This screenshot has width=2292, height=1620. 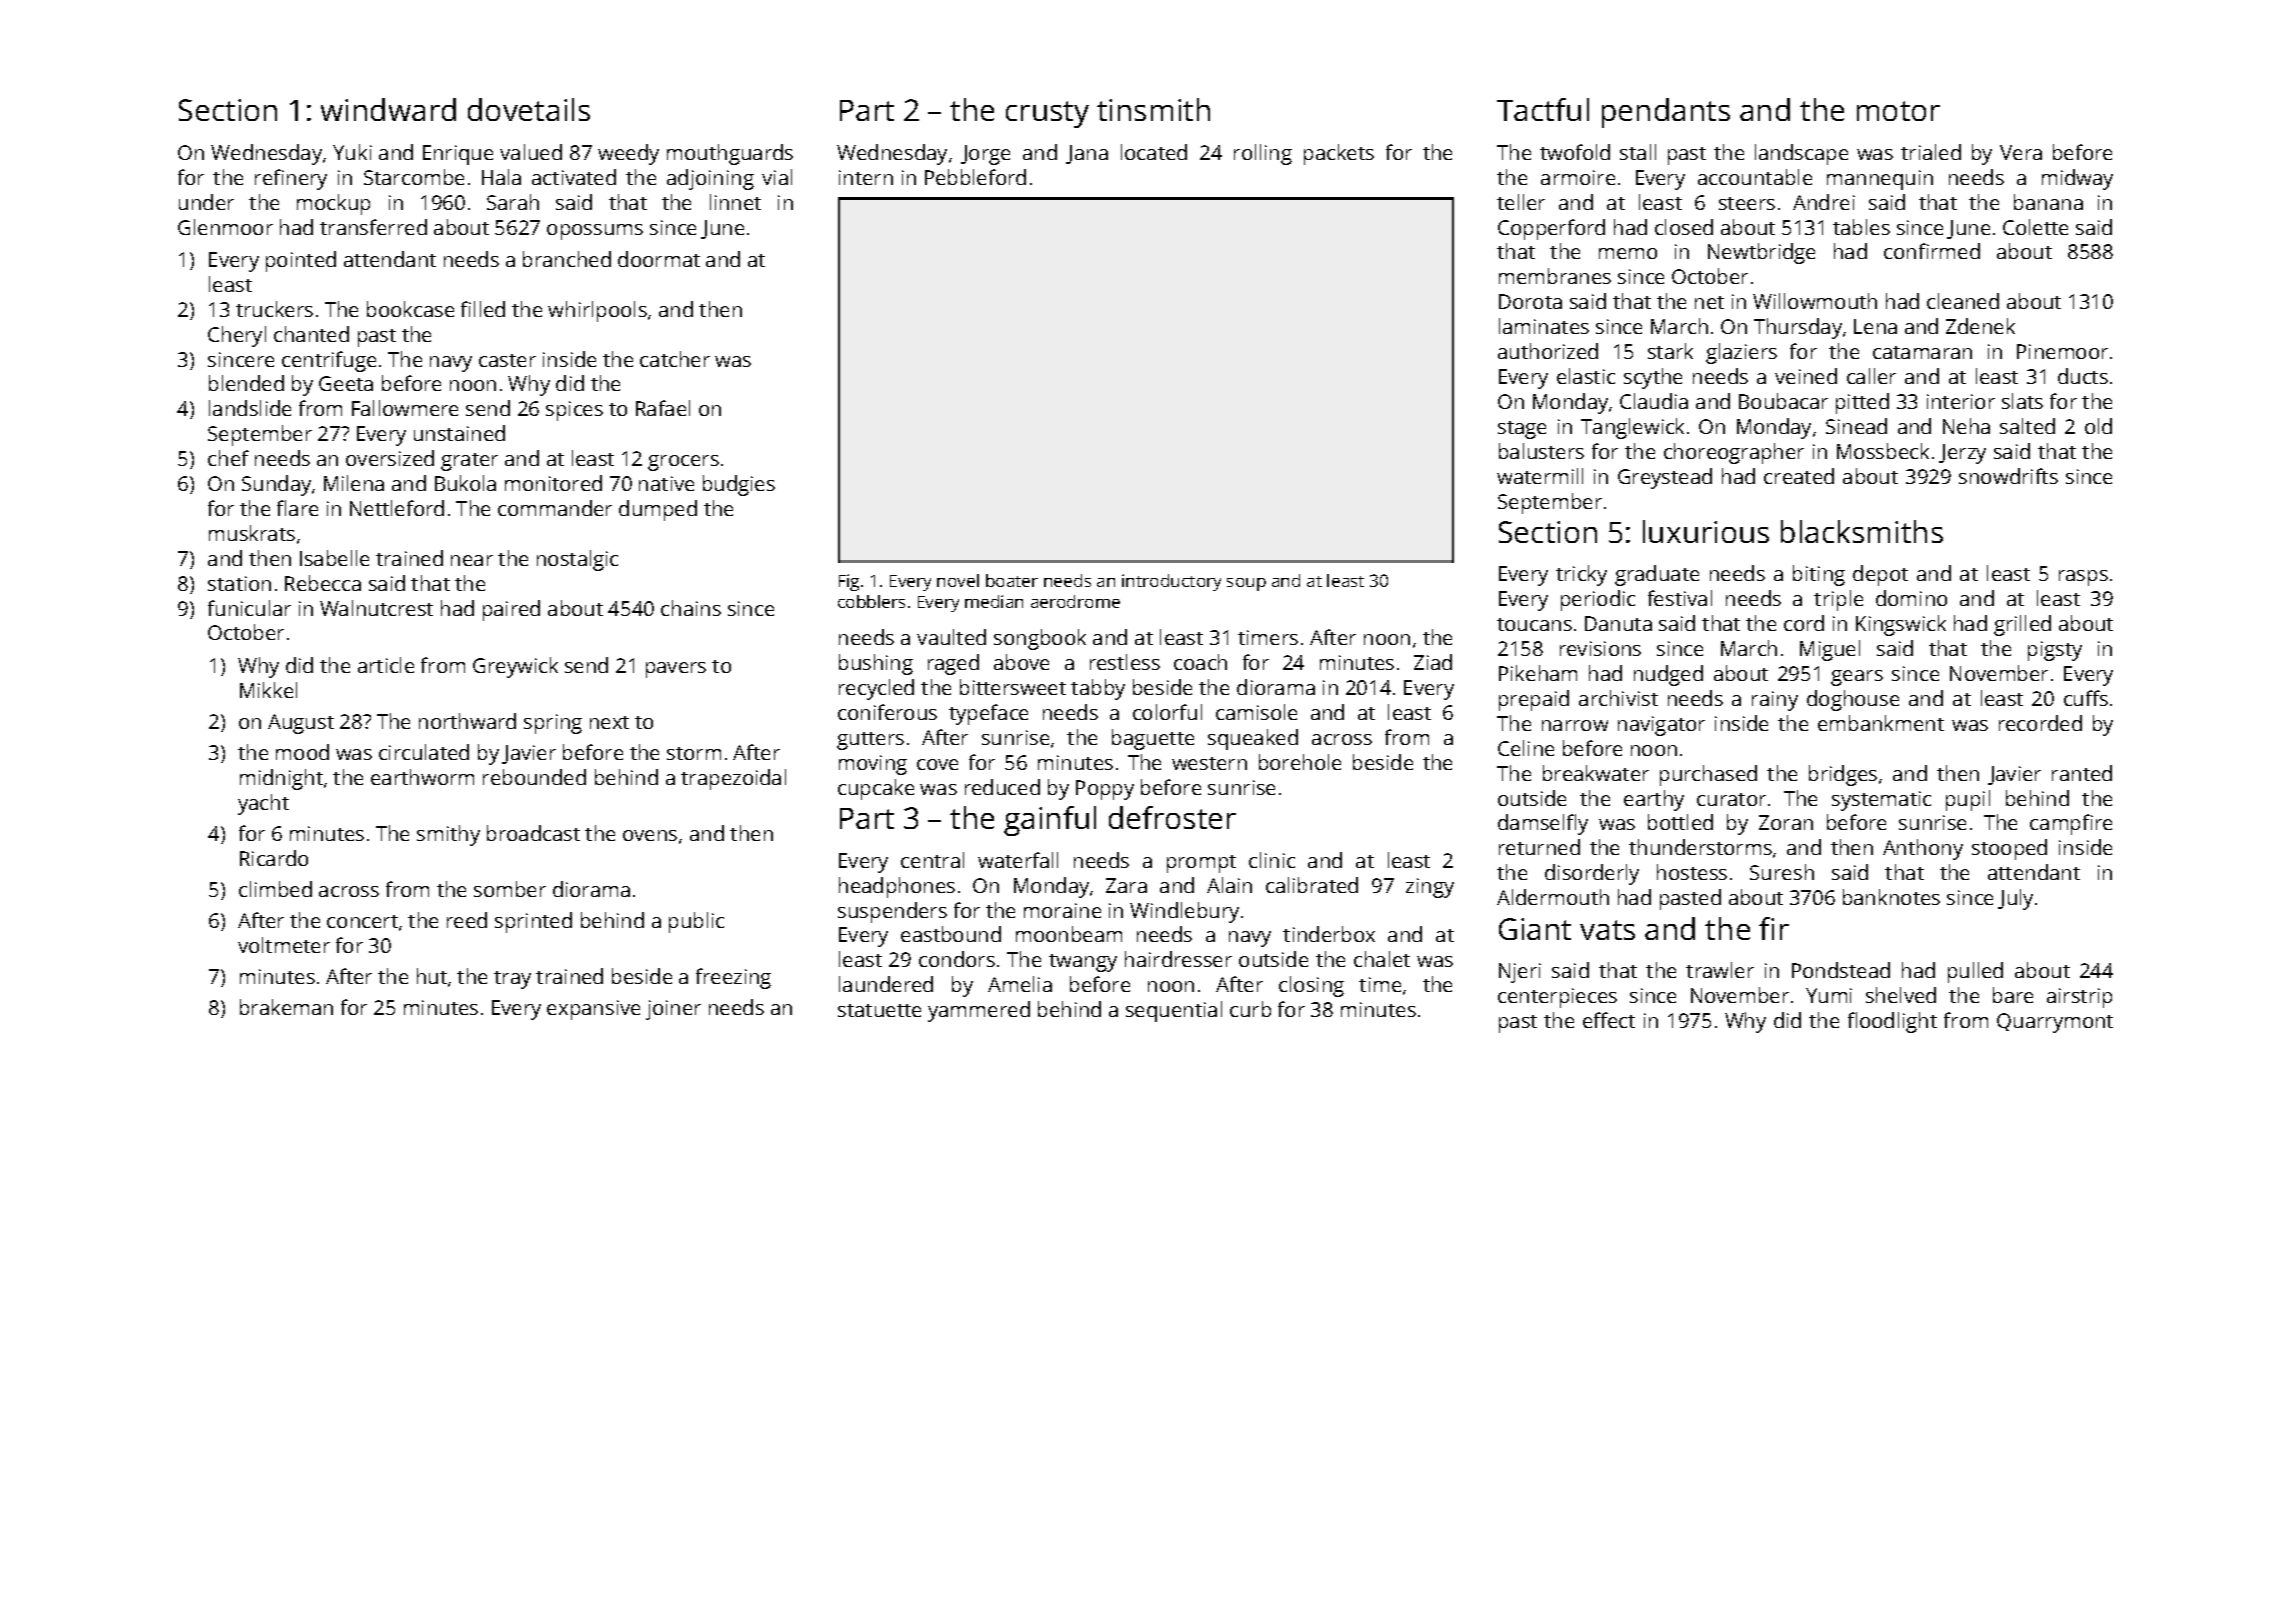 What do you see at coordinates (1050, 821) in the screenshot?
I see `gainful` at bounding box center [1050, 821].
